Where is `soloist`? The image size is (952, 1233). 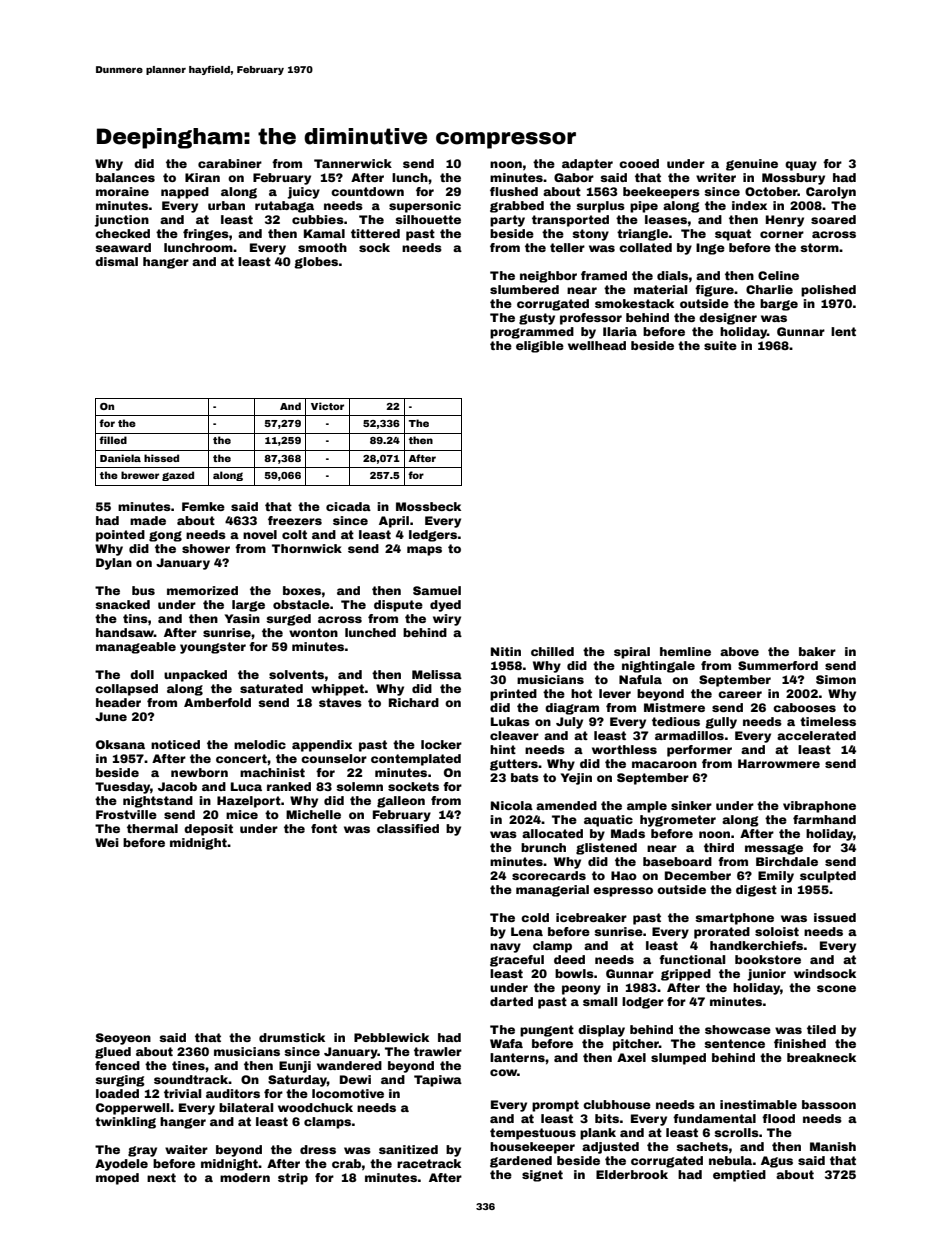 soloist is located at coordinates (777, 931).
